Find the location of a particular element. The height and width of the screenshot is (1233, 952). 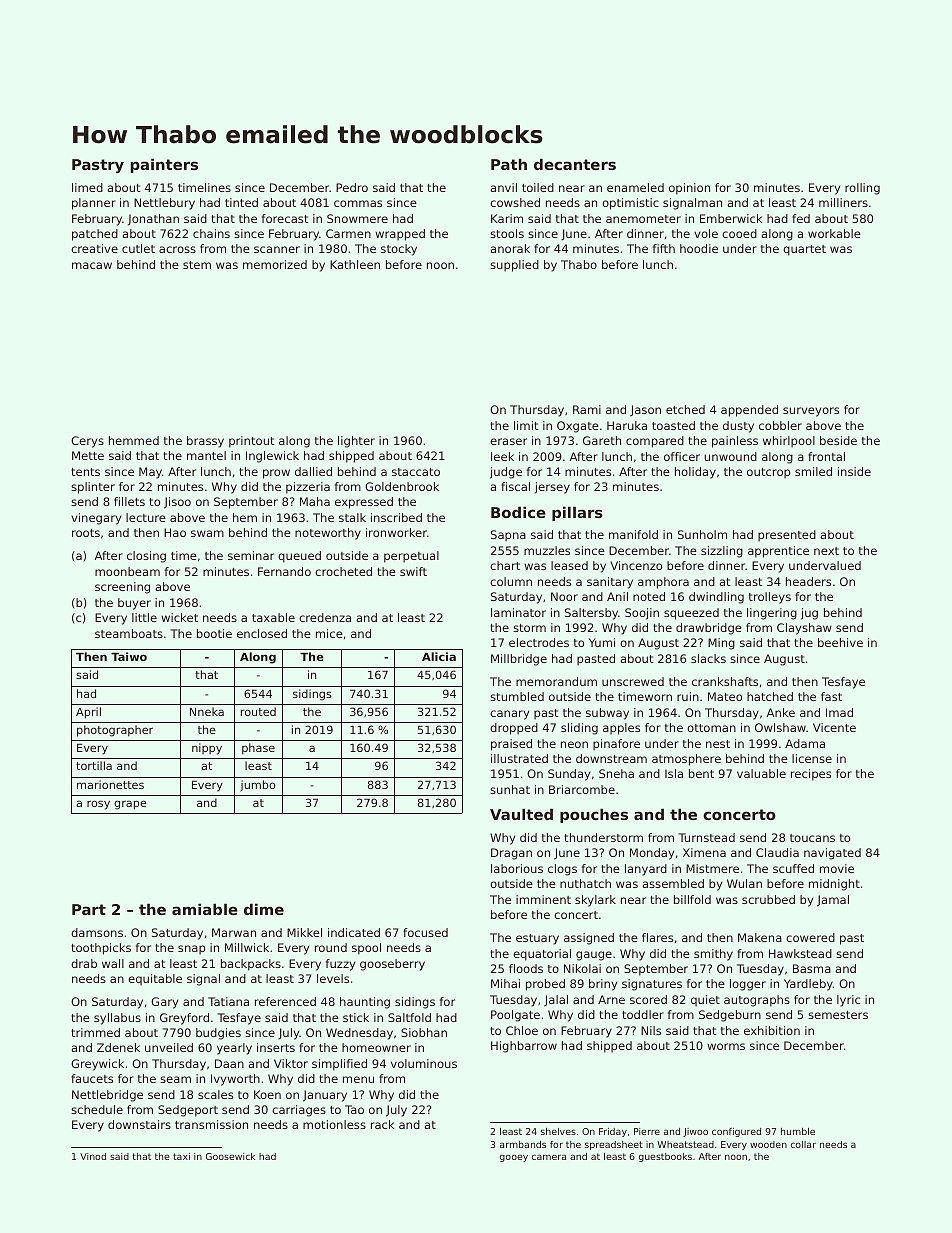

anorak is located at coordinates (510, 248).
